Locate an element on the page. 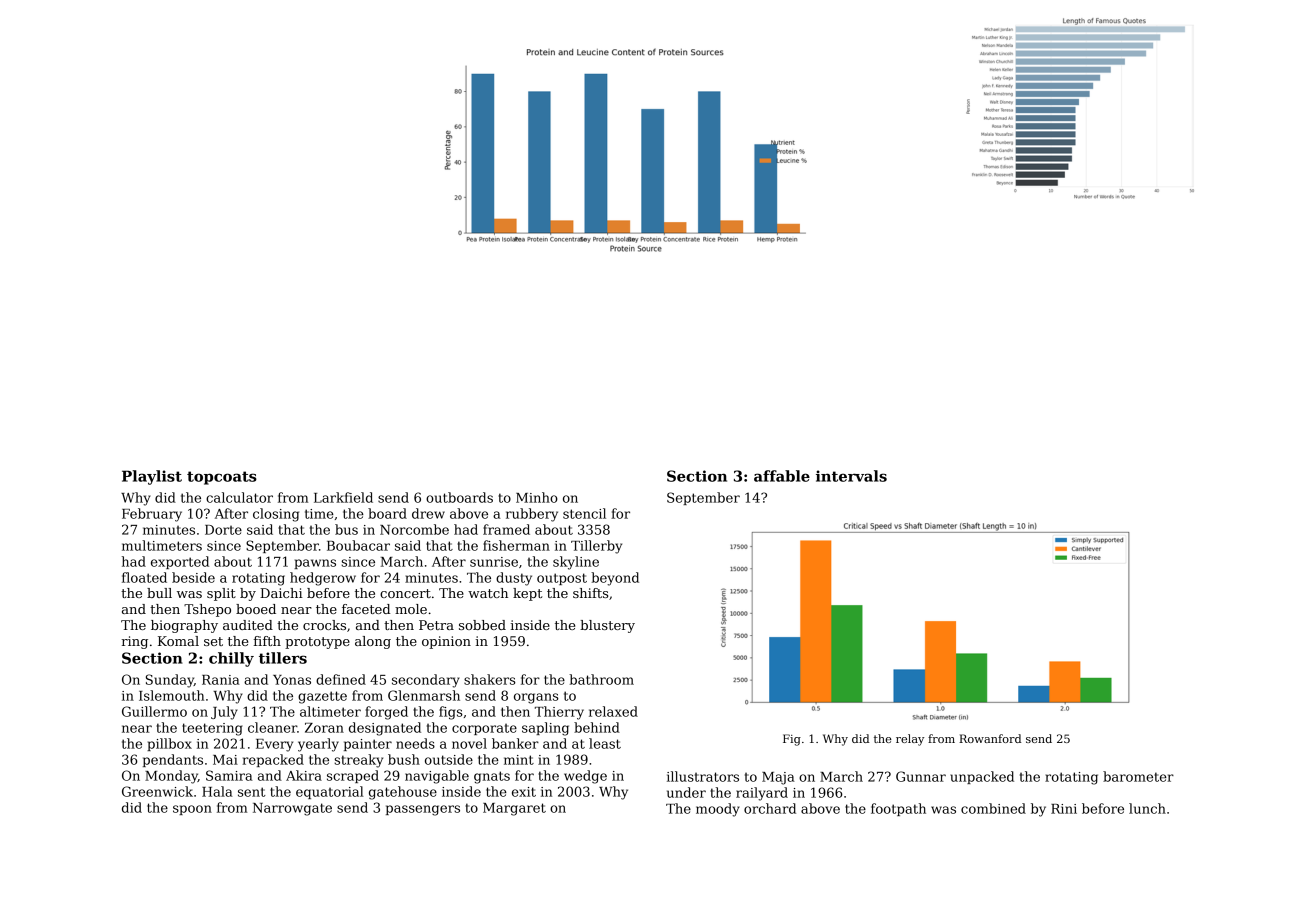  passengers is located at coordinates (423, 810).
